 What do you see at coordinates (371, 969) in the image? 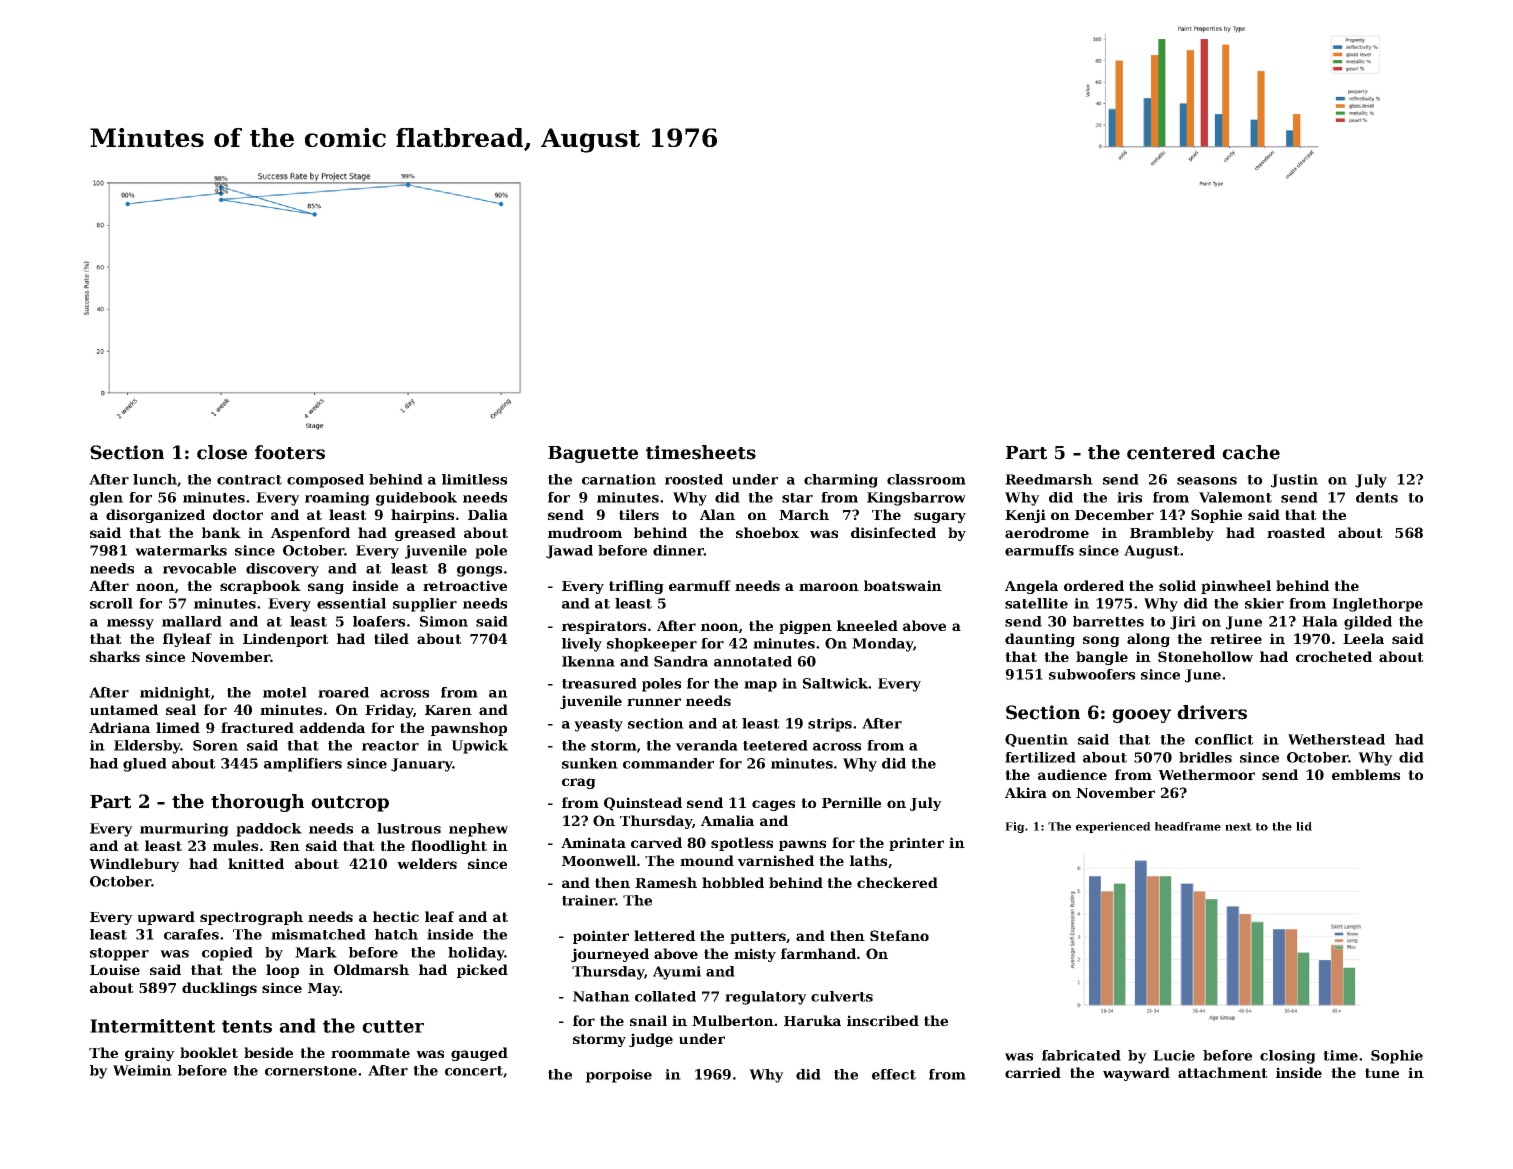
I see `Oldmarsh` at bounding box center [371, 969].
